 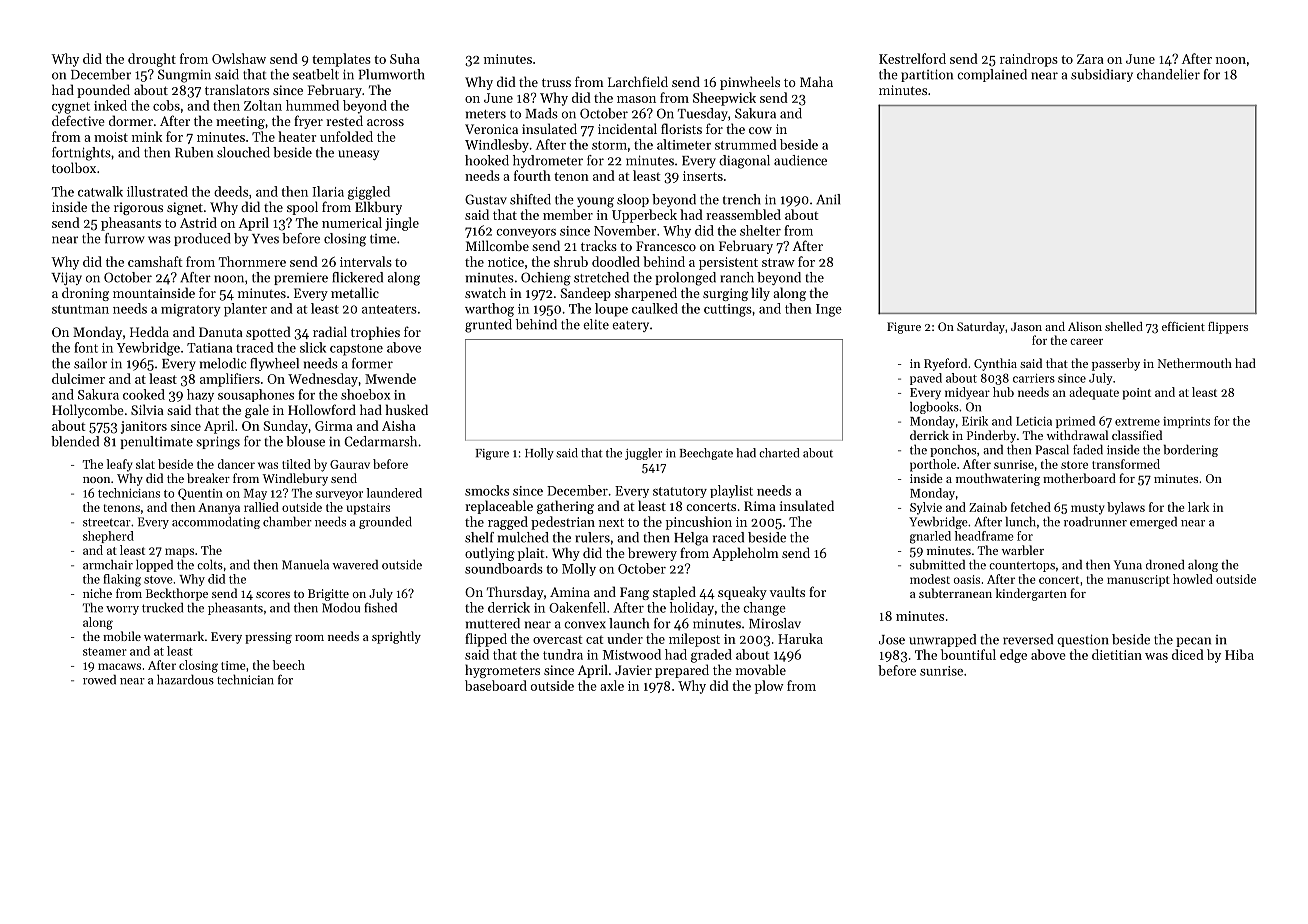 I want to click on baseboard, so click(x=496, y=685).
